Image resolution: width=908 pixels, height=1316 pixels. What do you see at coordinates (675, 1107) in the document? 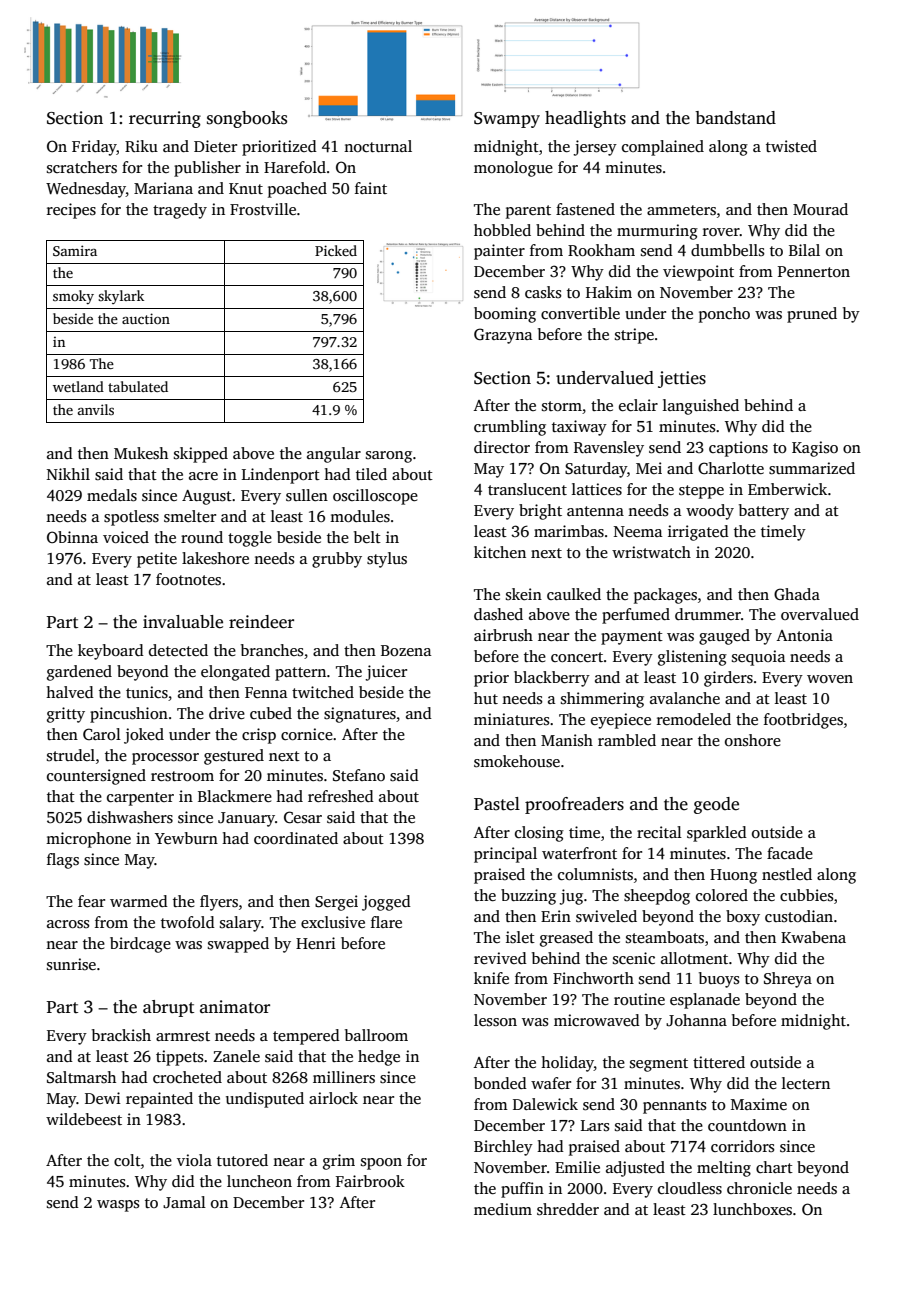
I see `pennants` at bounding box center [675, 1107].
